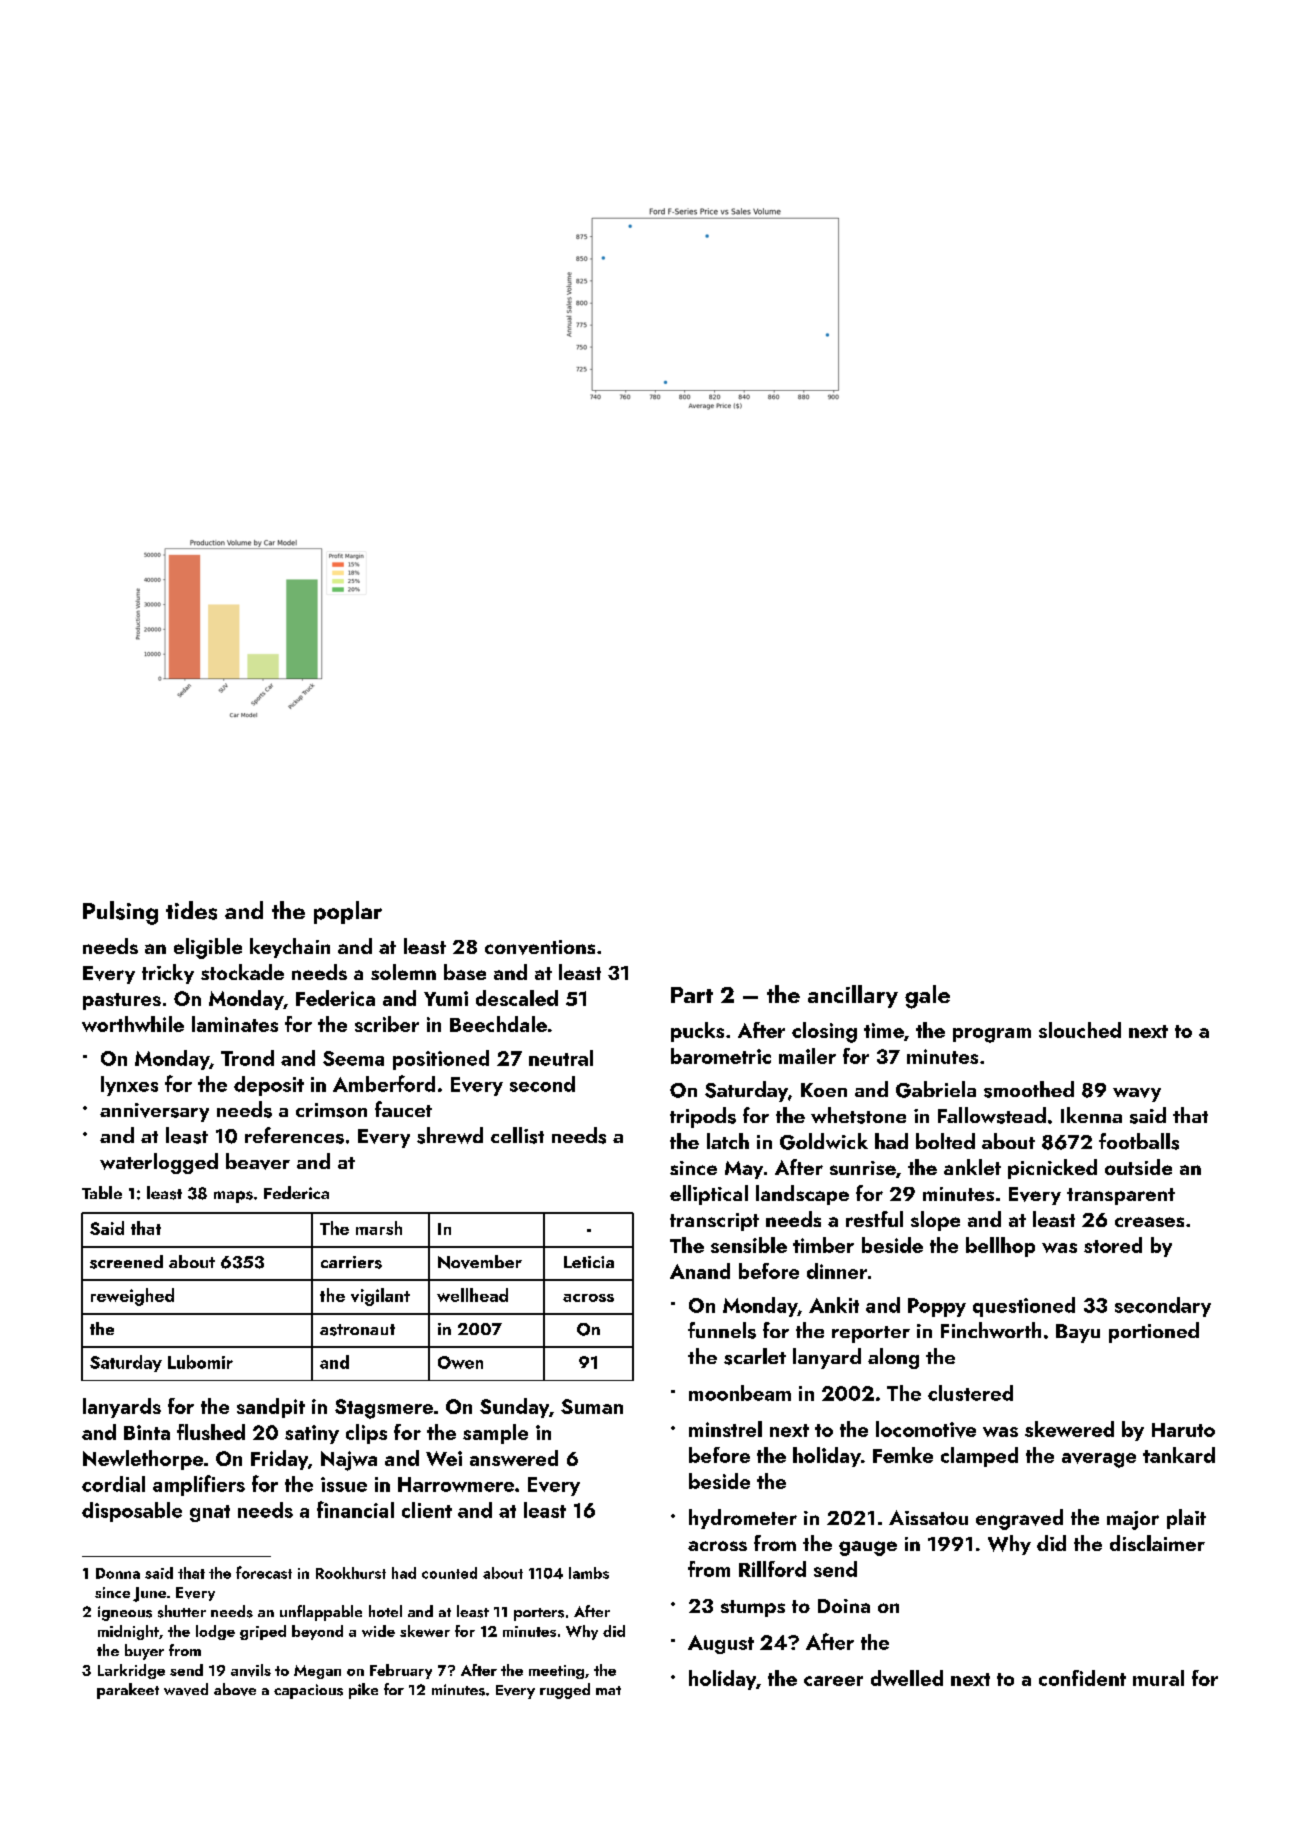 This screenshot has height=1843, width=1303. I want to click on major, so click(1133, 1520).
